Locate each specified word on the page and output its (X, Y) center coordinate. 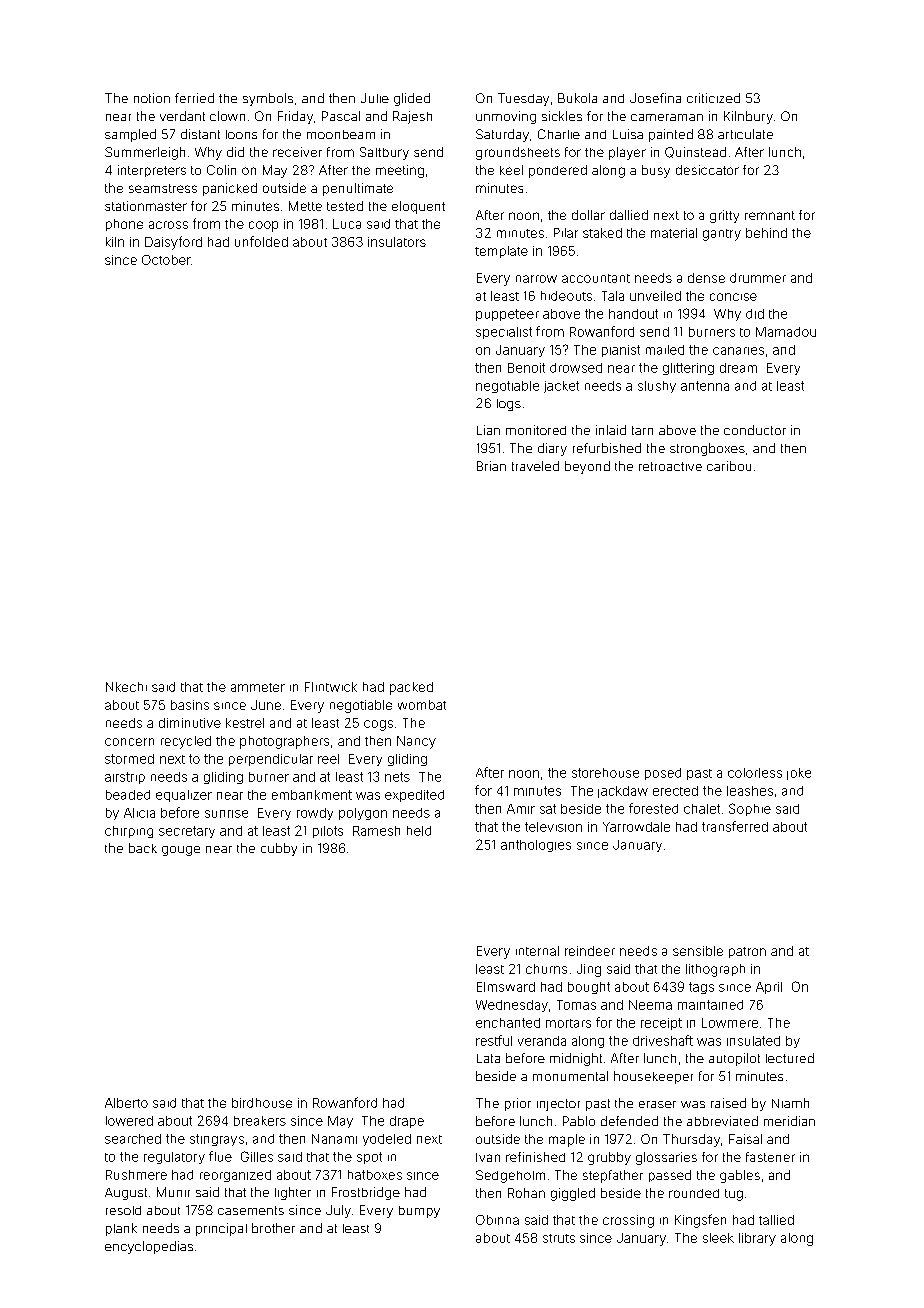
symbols (268, 99)
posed (663, 774)
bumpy (419, 1212)
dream (738, 368)
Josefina (655, 98)
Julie (375, 98)
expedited (414, 796)
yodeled (387, 1140)
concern (129, 742)
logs (509, 405)
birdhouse (262, 1103)
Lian (488, 430)
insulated (753, 1041)
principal (221, 1229)
